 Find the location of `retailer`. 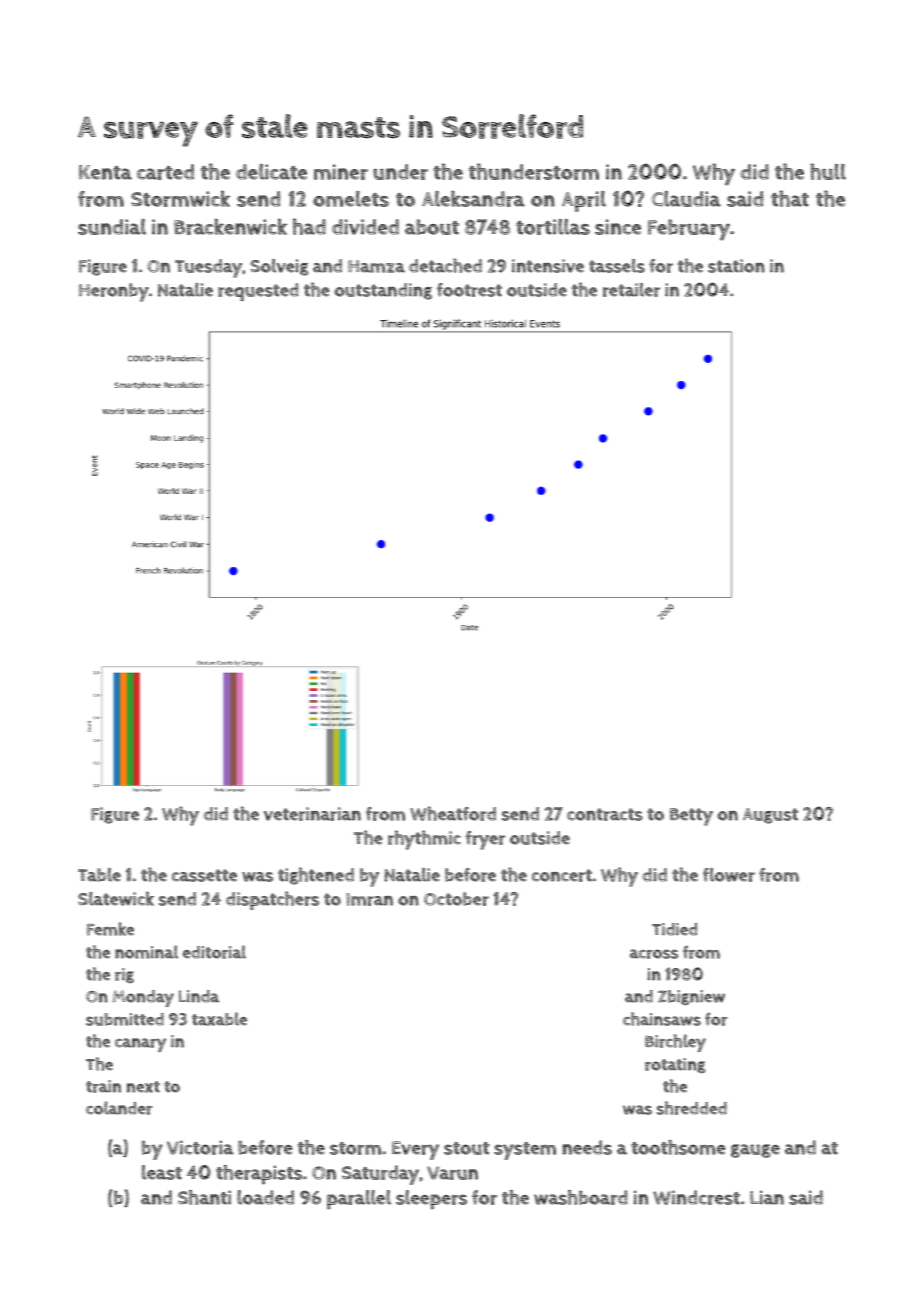

retailer is located at coordinates (631, 290).
